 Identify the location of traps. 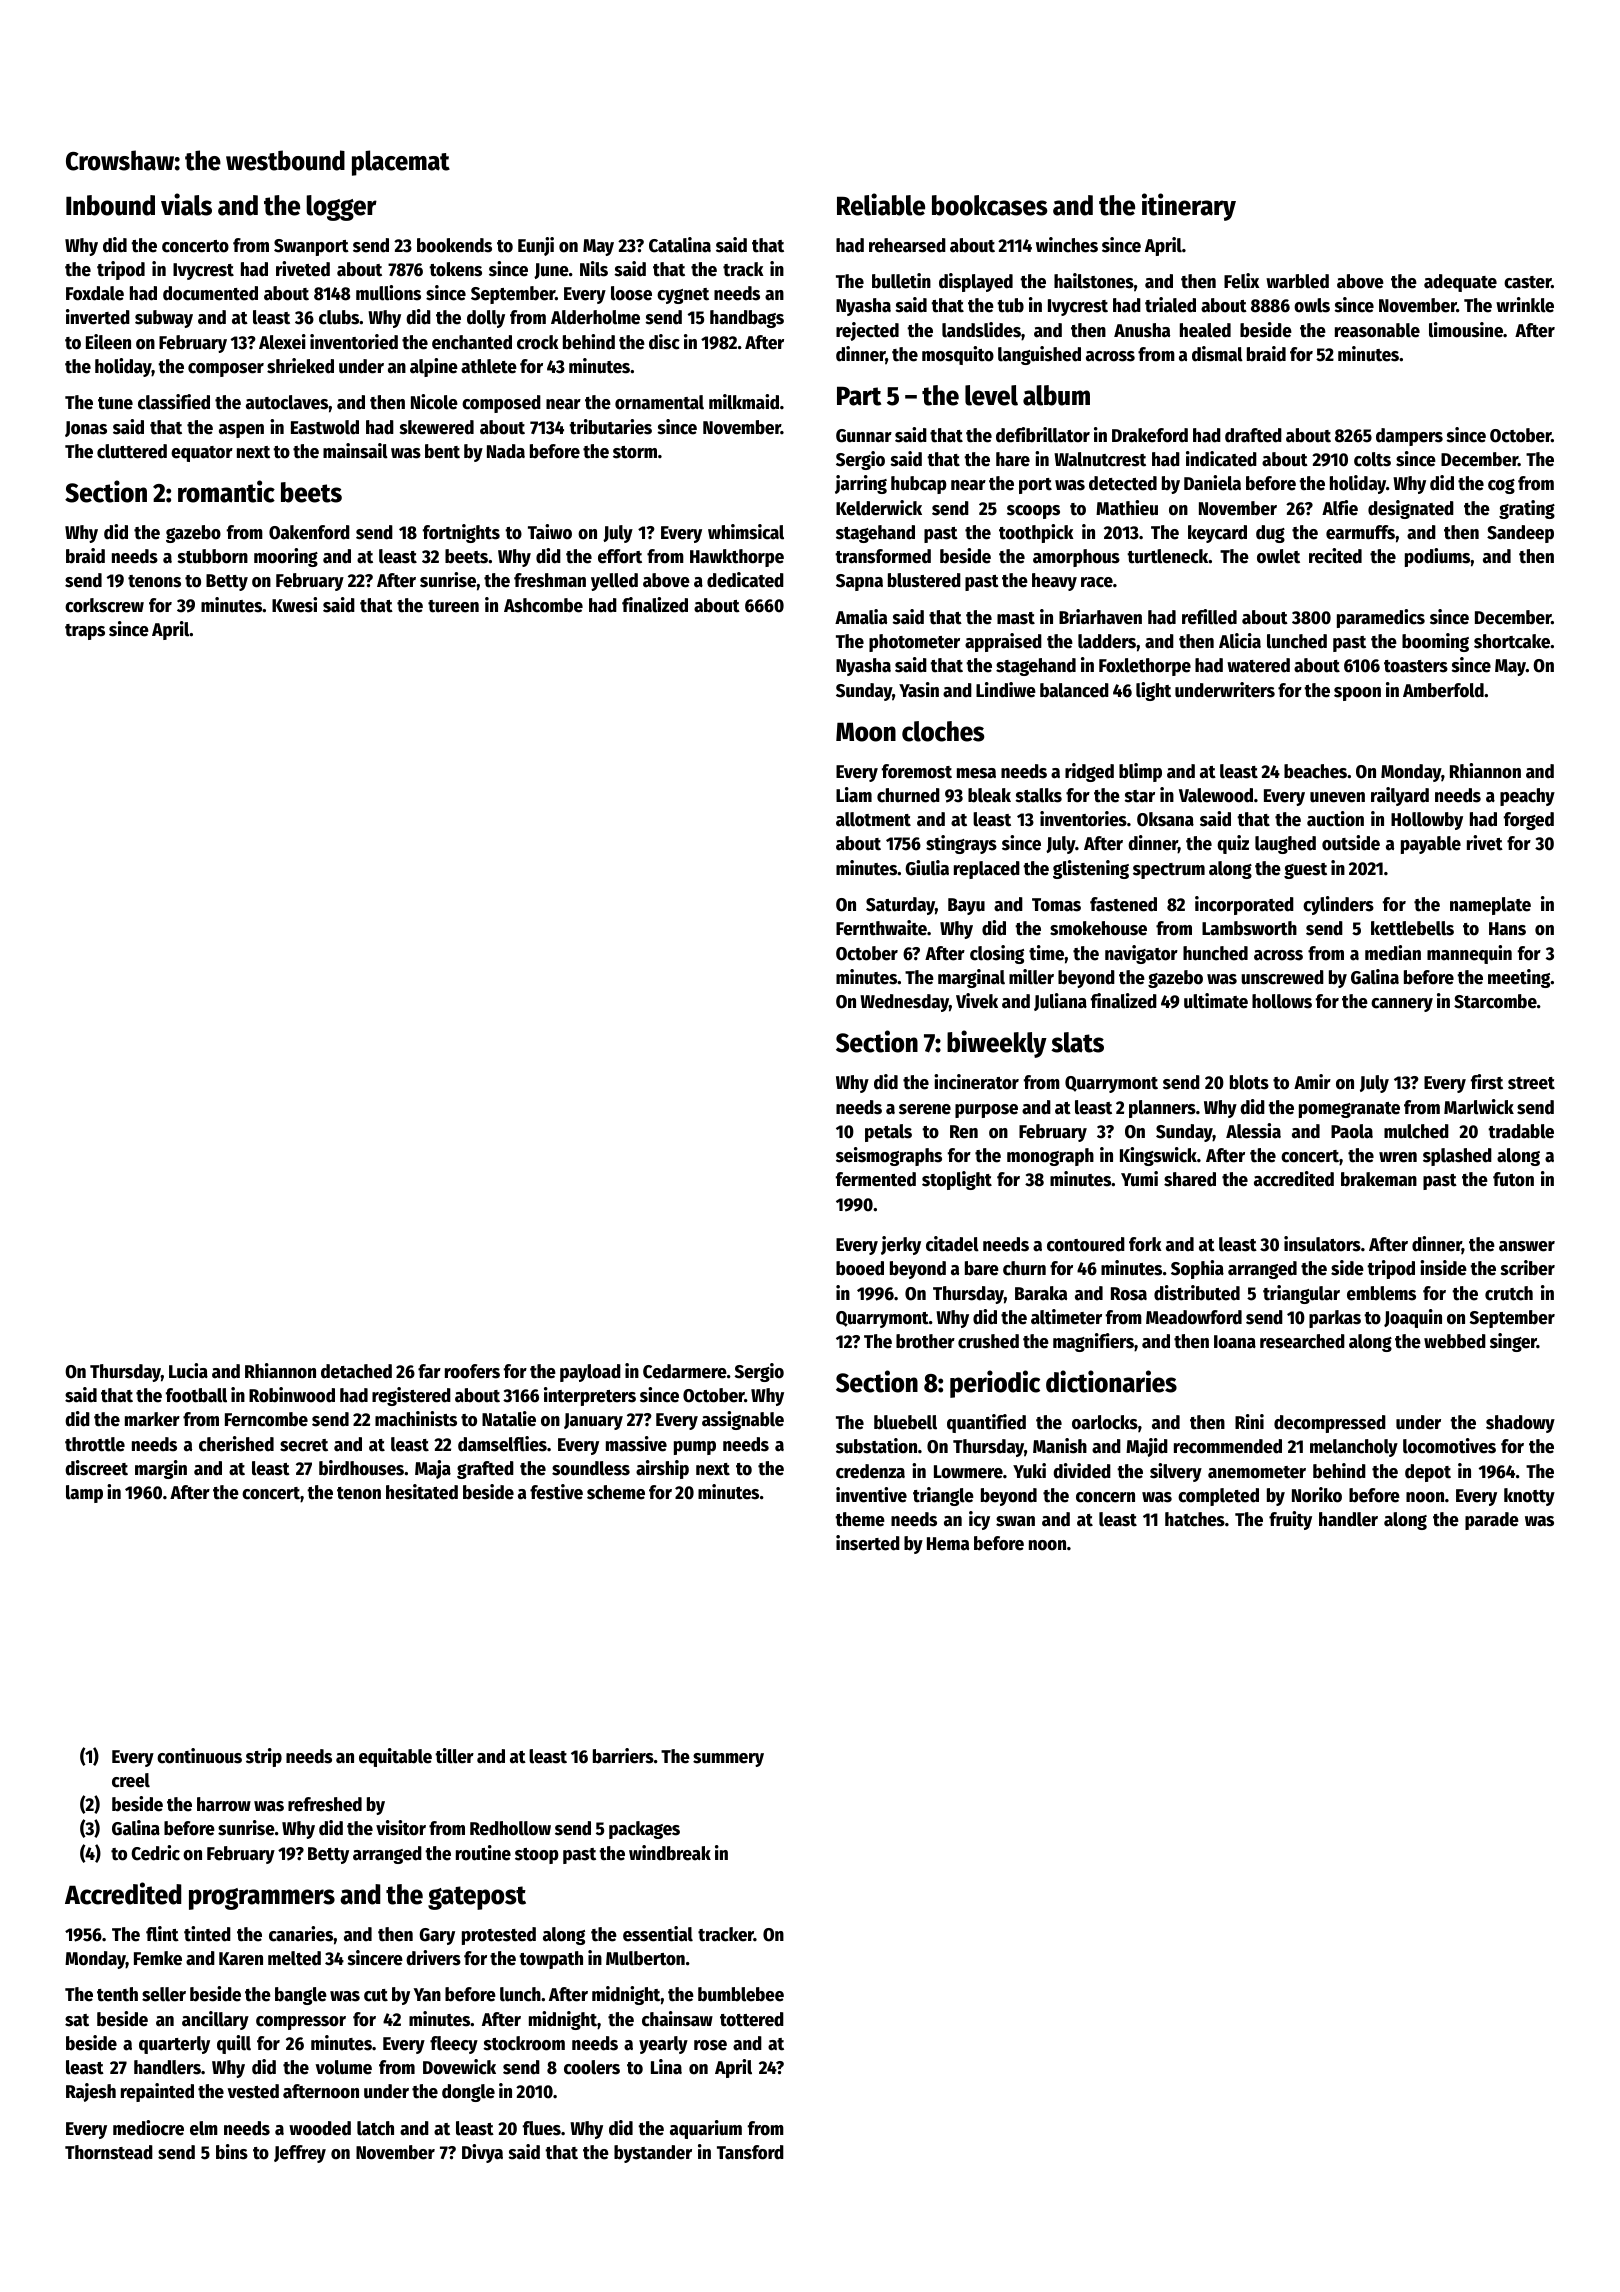
(85, 632).
